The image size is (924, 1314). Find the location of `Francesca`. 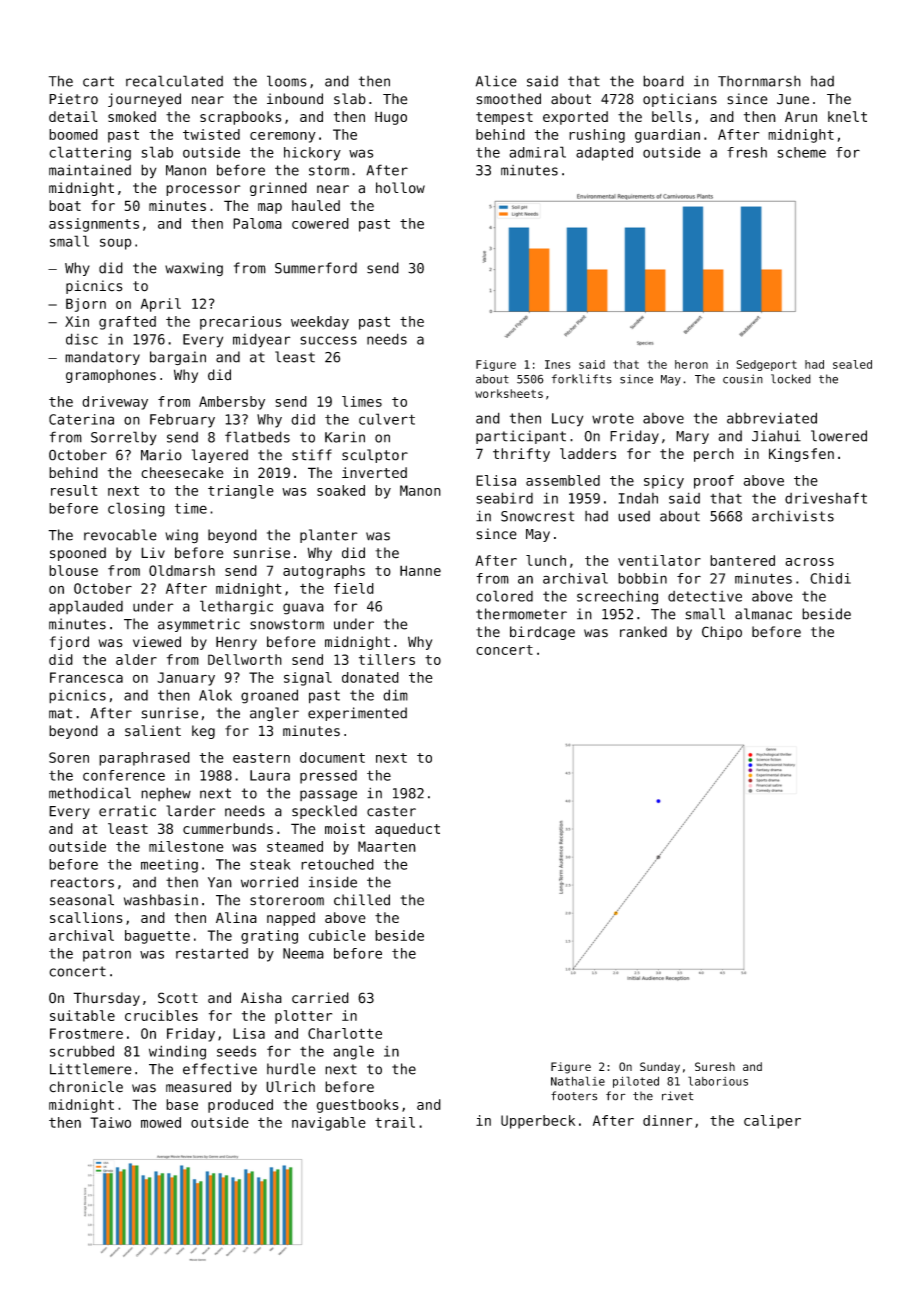

Francesca is located at coordinates (86, 677).
